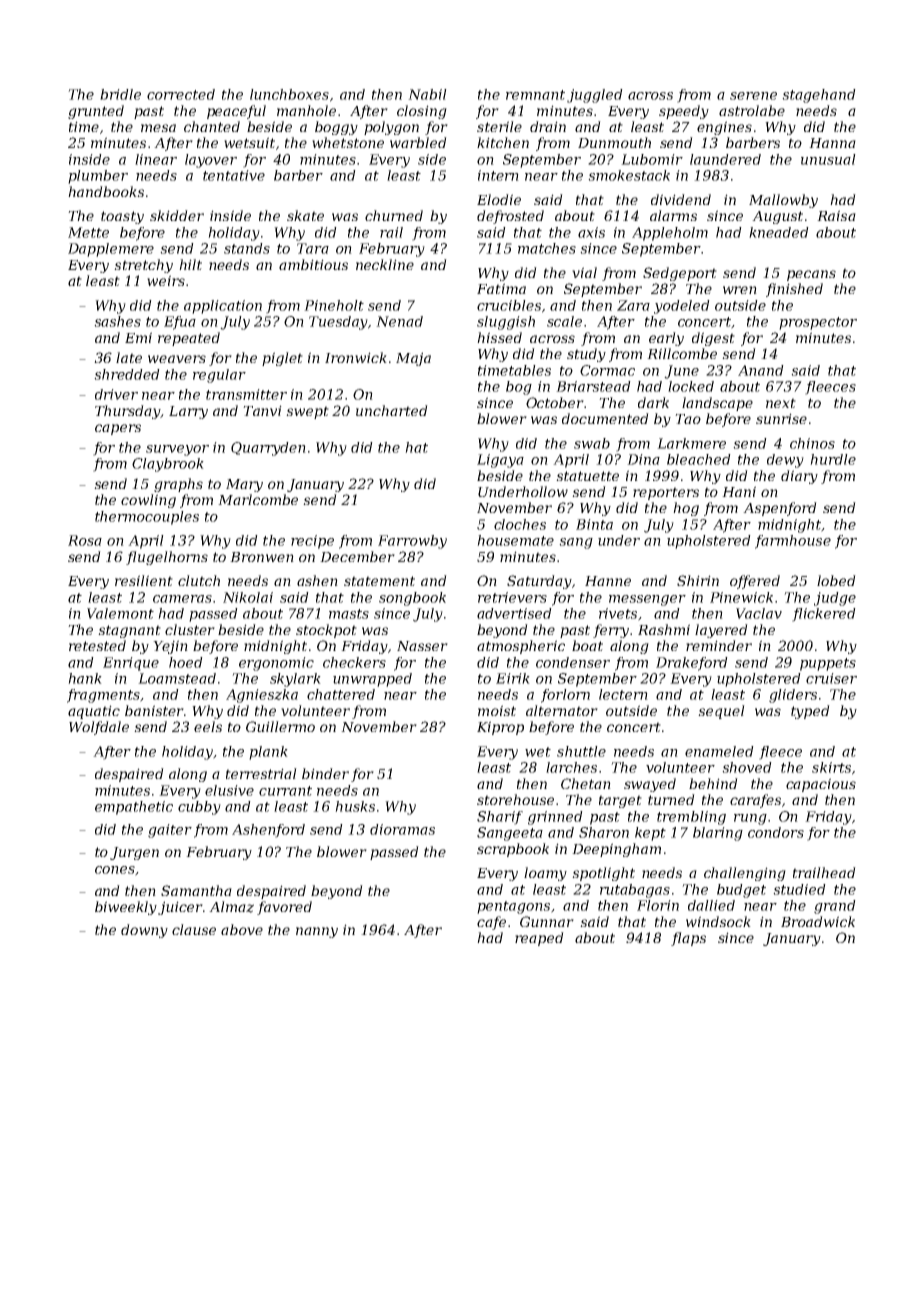 This document has height=1308, width=924. Describe the element at coordinates (555, 402) in the document. I see `October` at that location.
